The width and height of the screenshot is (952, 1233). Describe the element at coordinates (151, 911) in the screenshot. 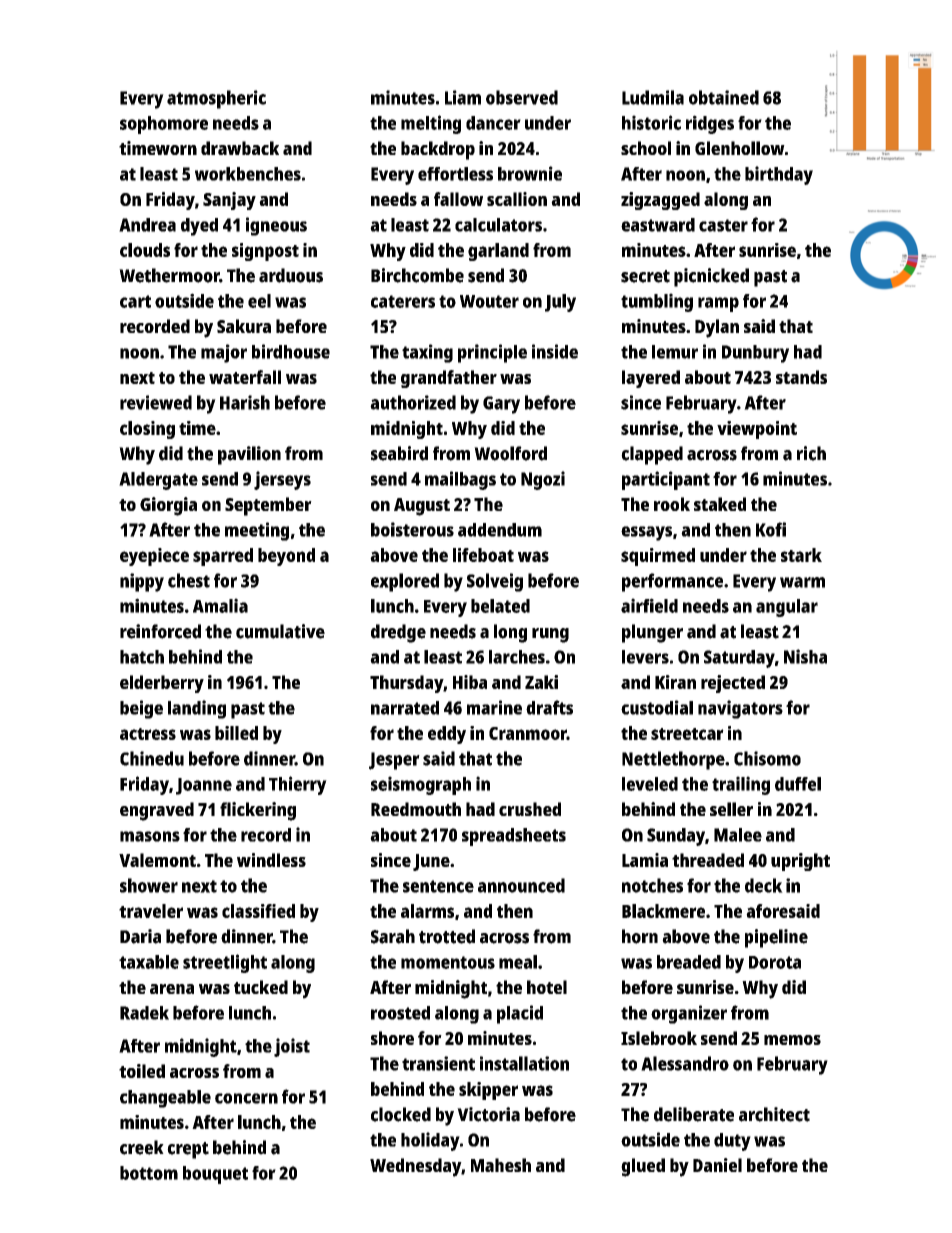

I see `traveler` at that location.
